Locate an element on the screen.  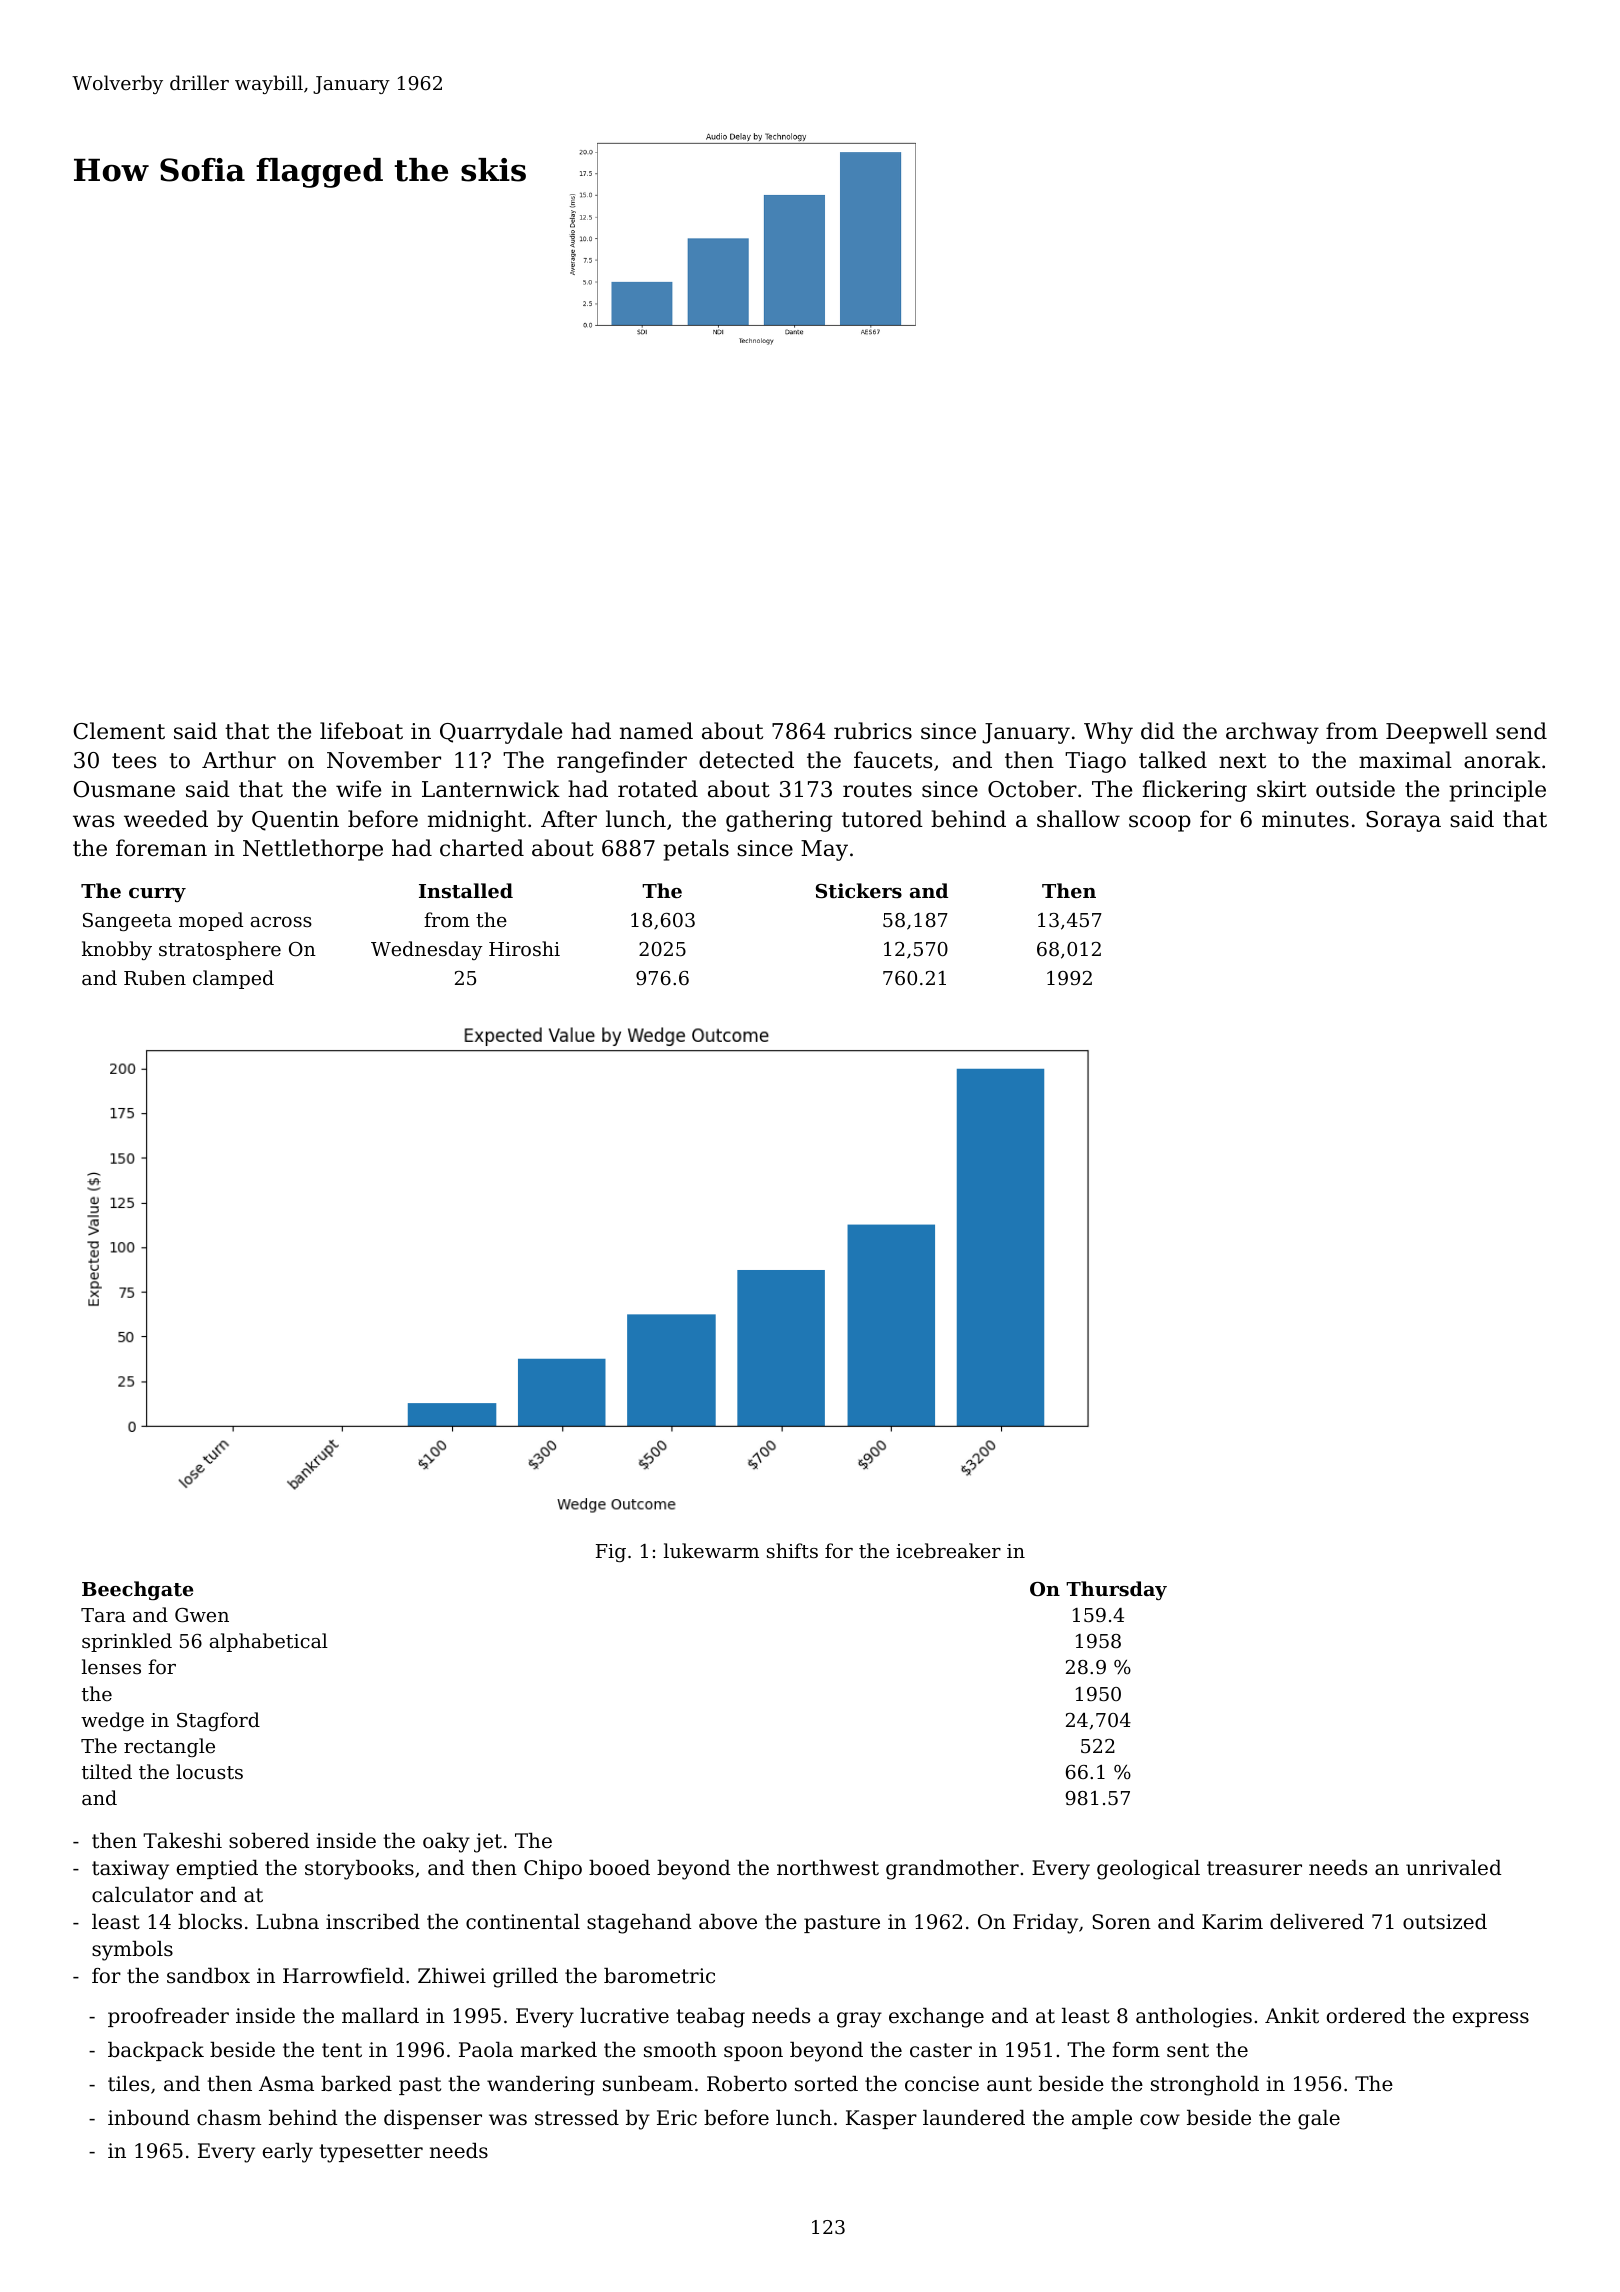
send is located at coordinates (1521, 731).
